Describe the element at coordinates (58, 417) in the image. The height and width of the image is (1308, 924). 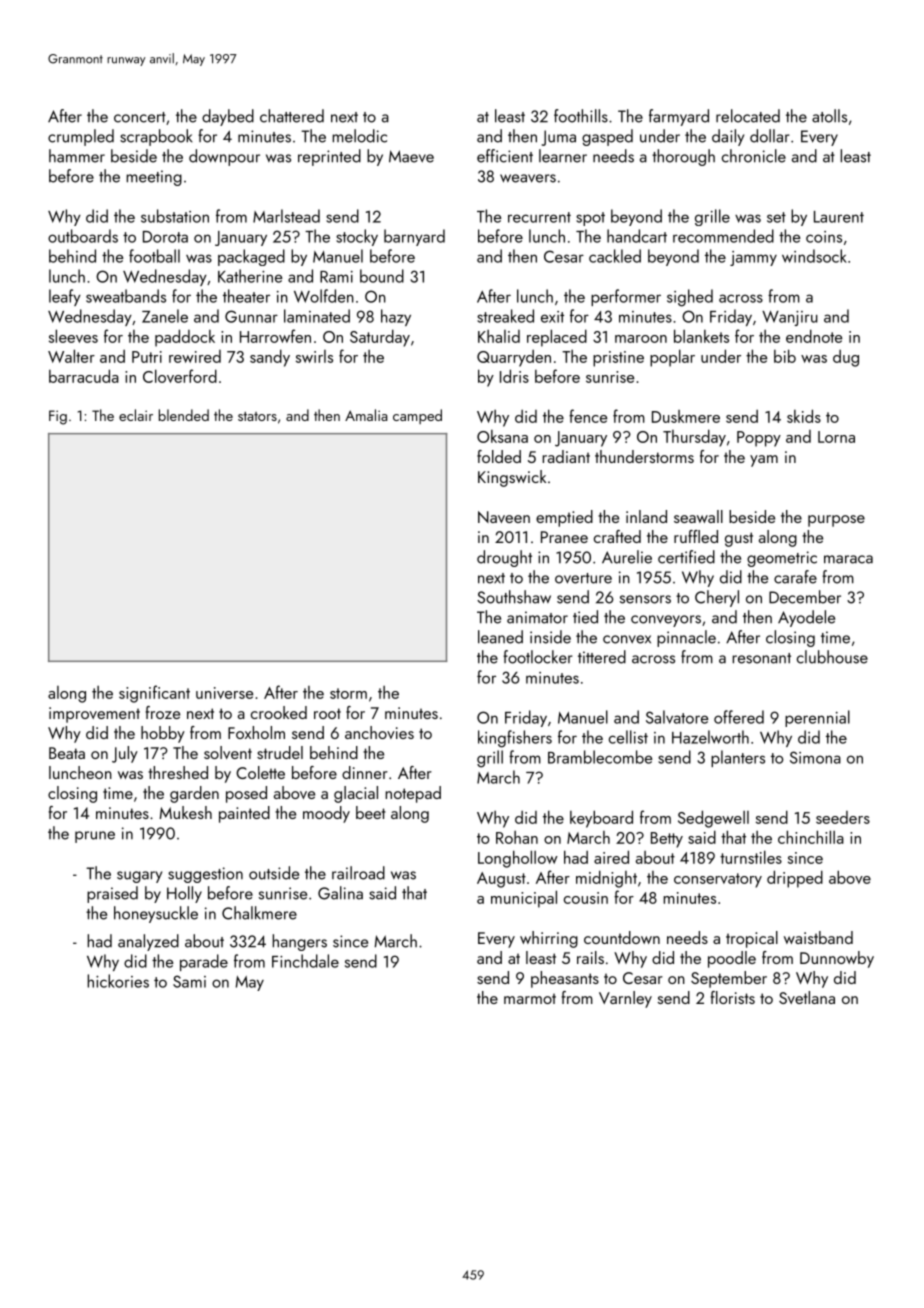
I see `Fig` at that location.
